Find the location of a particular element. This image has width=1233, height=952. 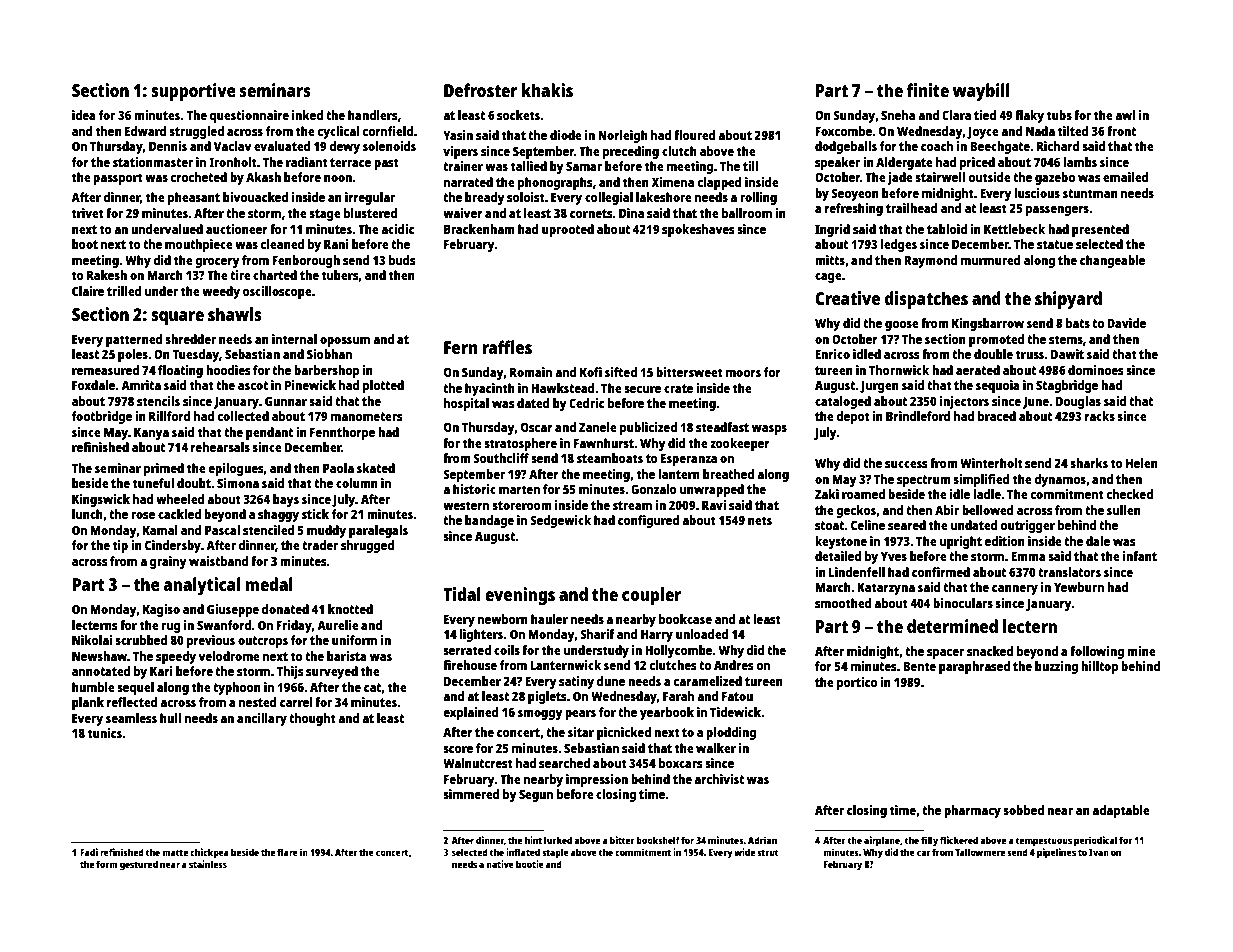

wide is located at coordinates (744, 852).
